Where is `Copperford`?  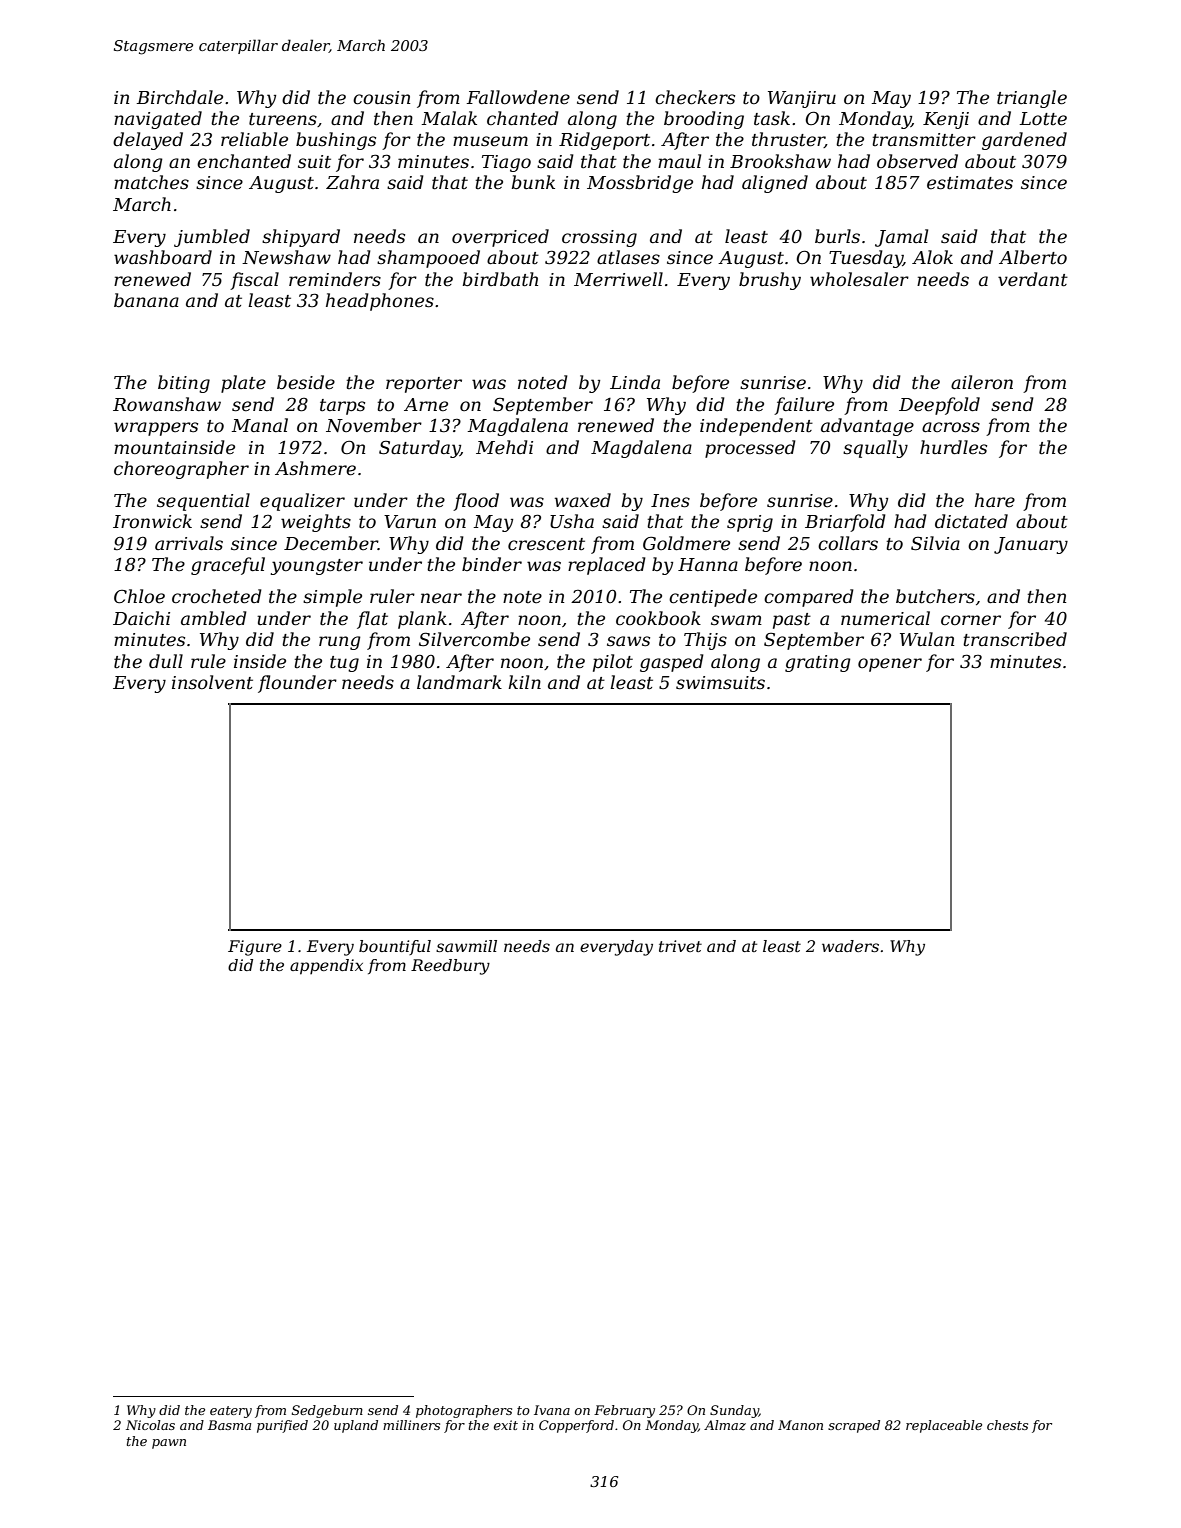
Copperford is located at coordinates (576, 1426).
